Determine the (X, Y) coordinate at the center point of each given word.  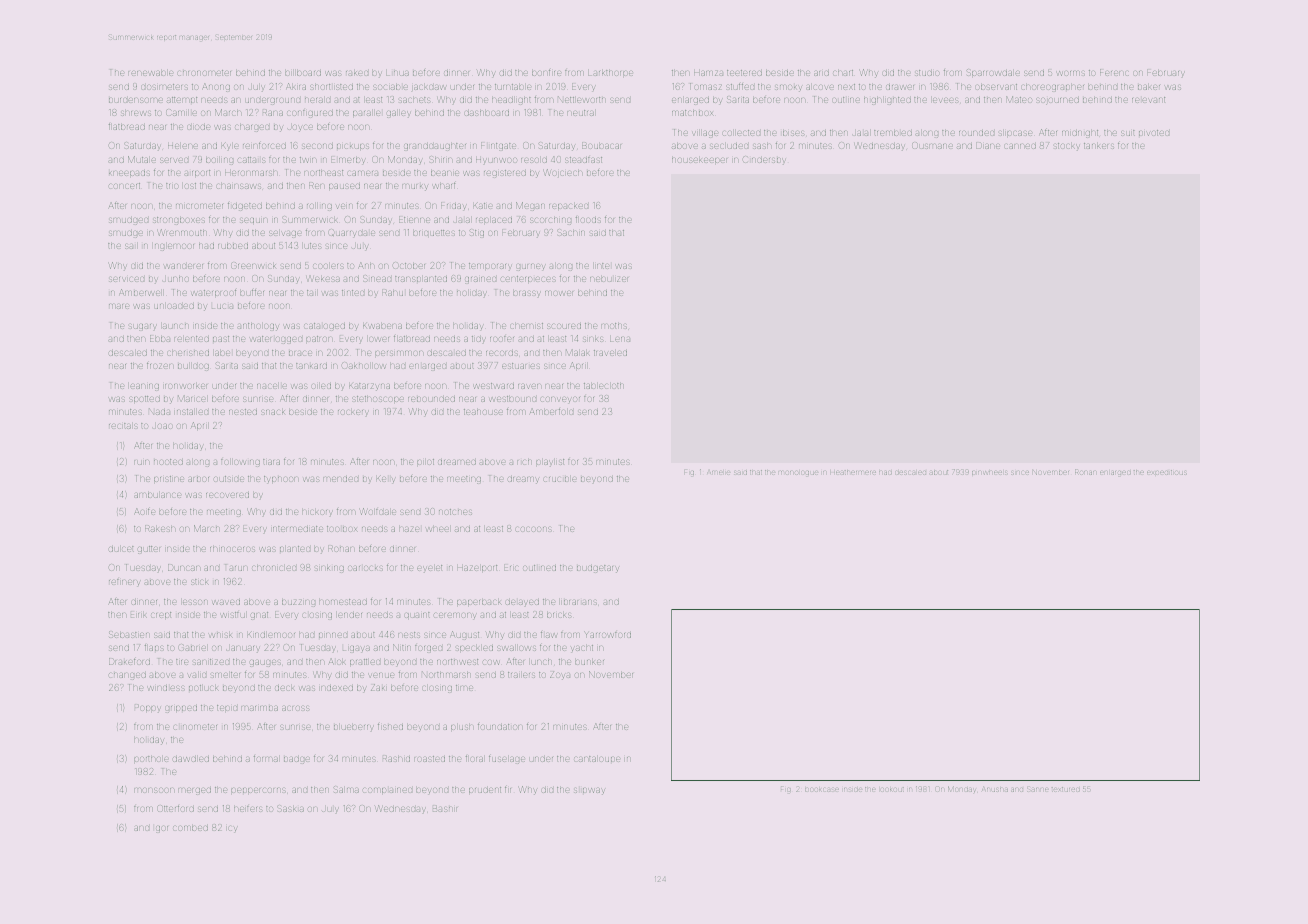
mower (559, 293)
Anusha (995, 790)
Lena (620, 339)
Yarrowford (607, 634)
